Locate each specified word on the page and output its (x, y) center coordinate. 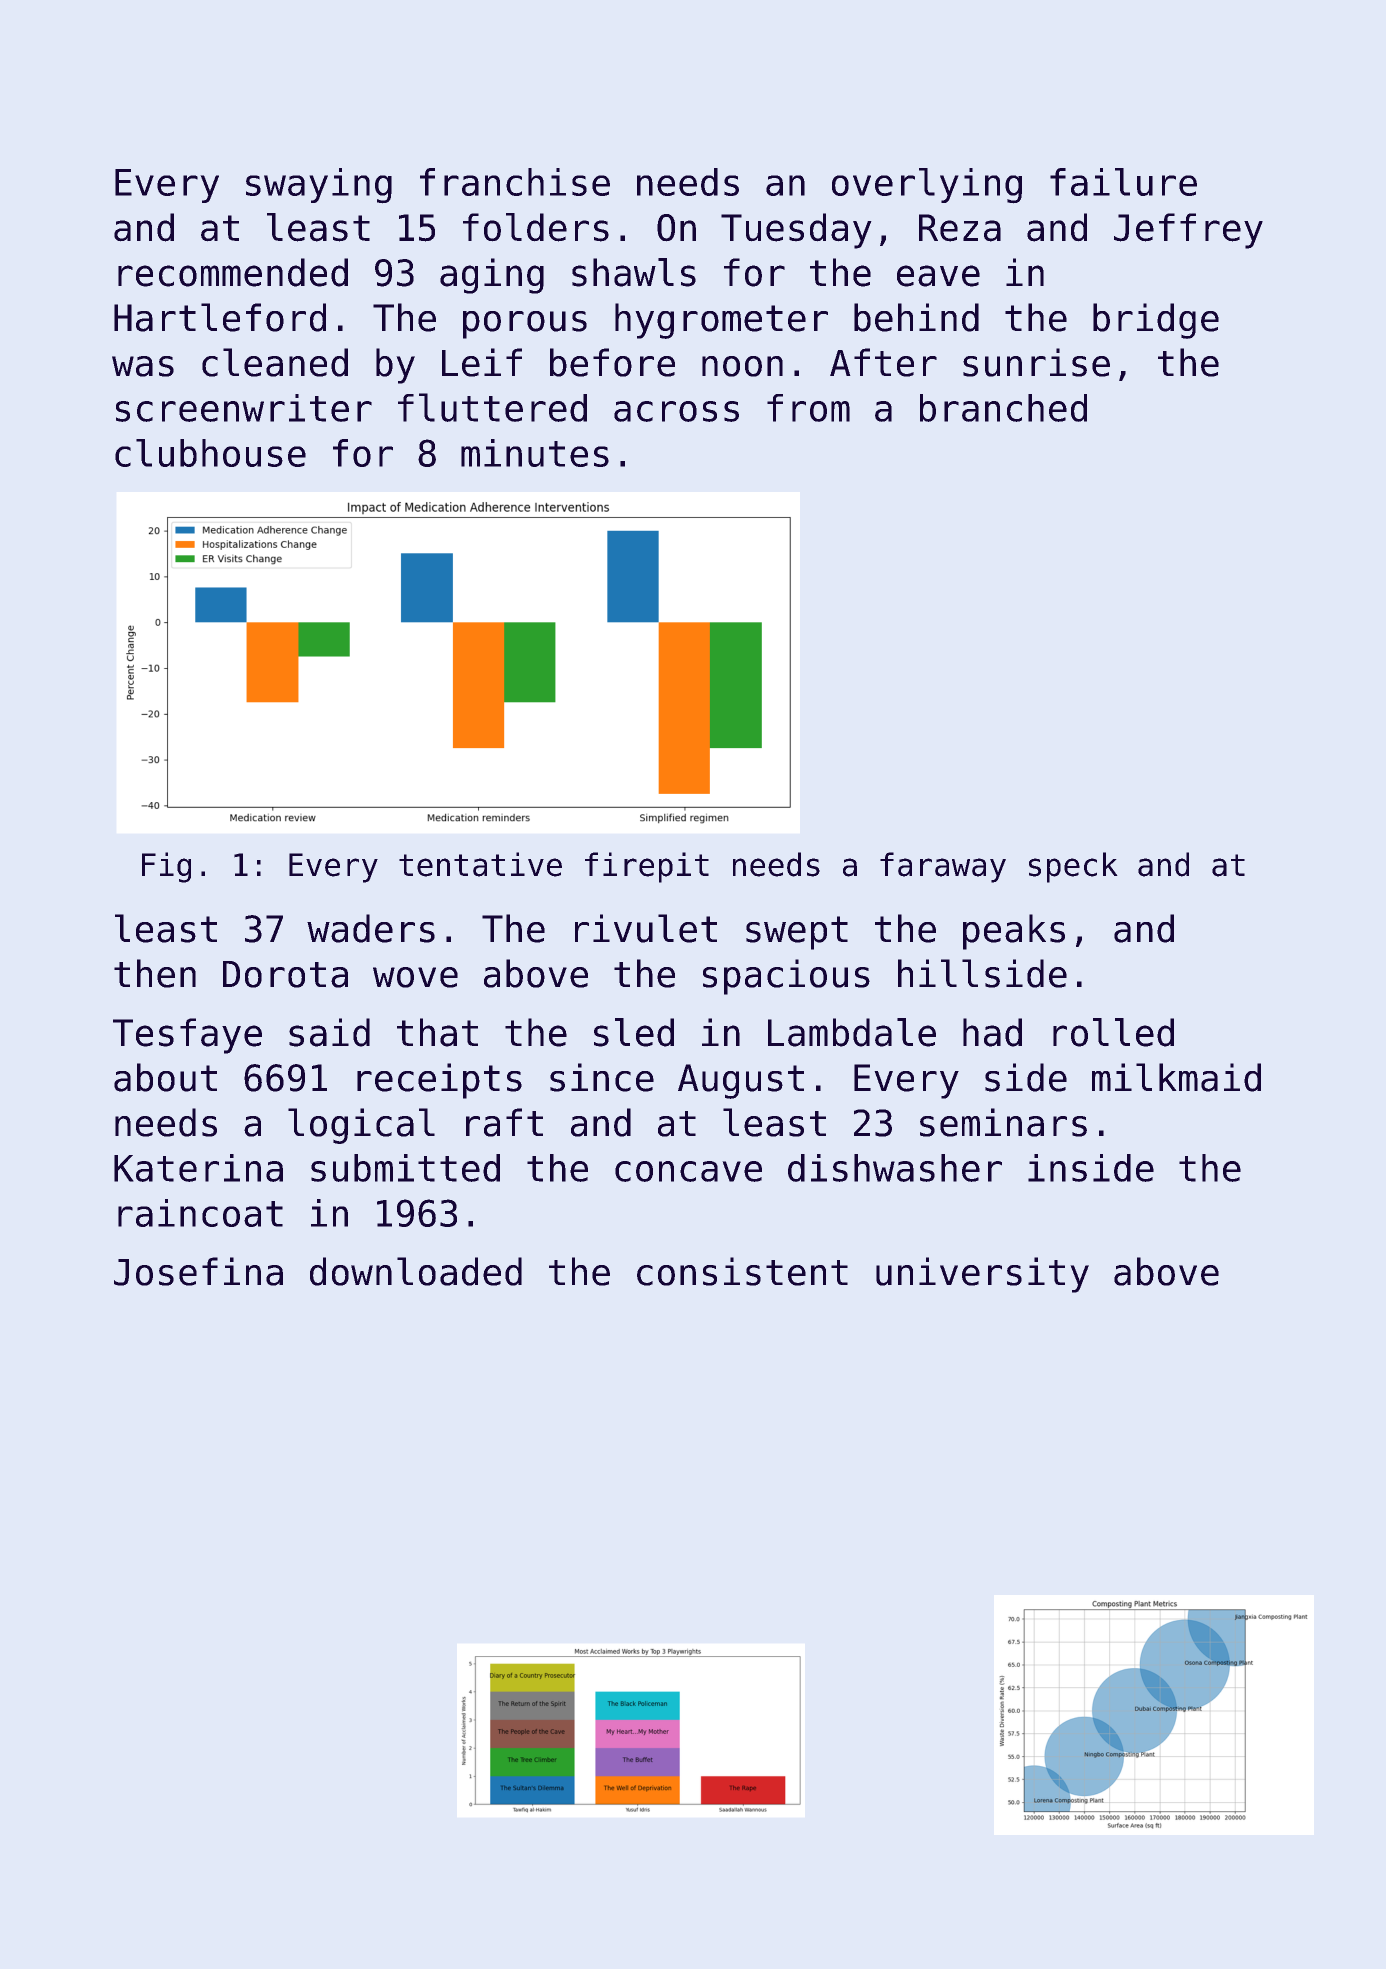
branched (1003, 408)
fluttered (492, 407)
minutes (535, 453)
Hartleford (220, 317)
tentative (480, 864)
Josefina (198, 1271)
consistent (742, 1271)
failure (1123, 182)
